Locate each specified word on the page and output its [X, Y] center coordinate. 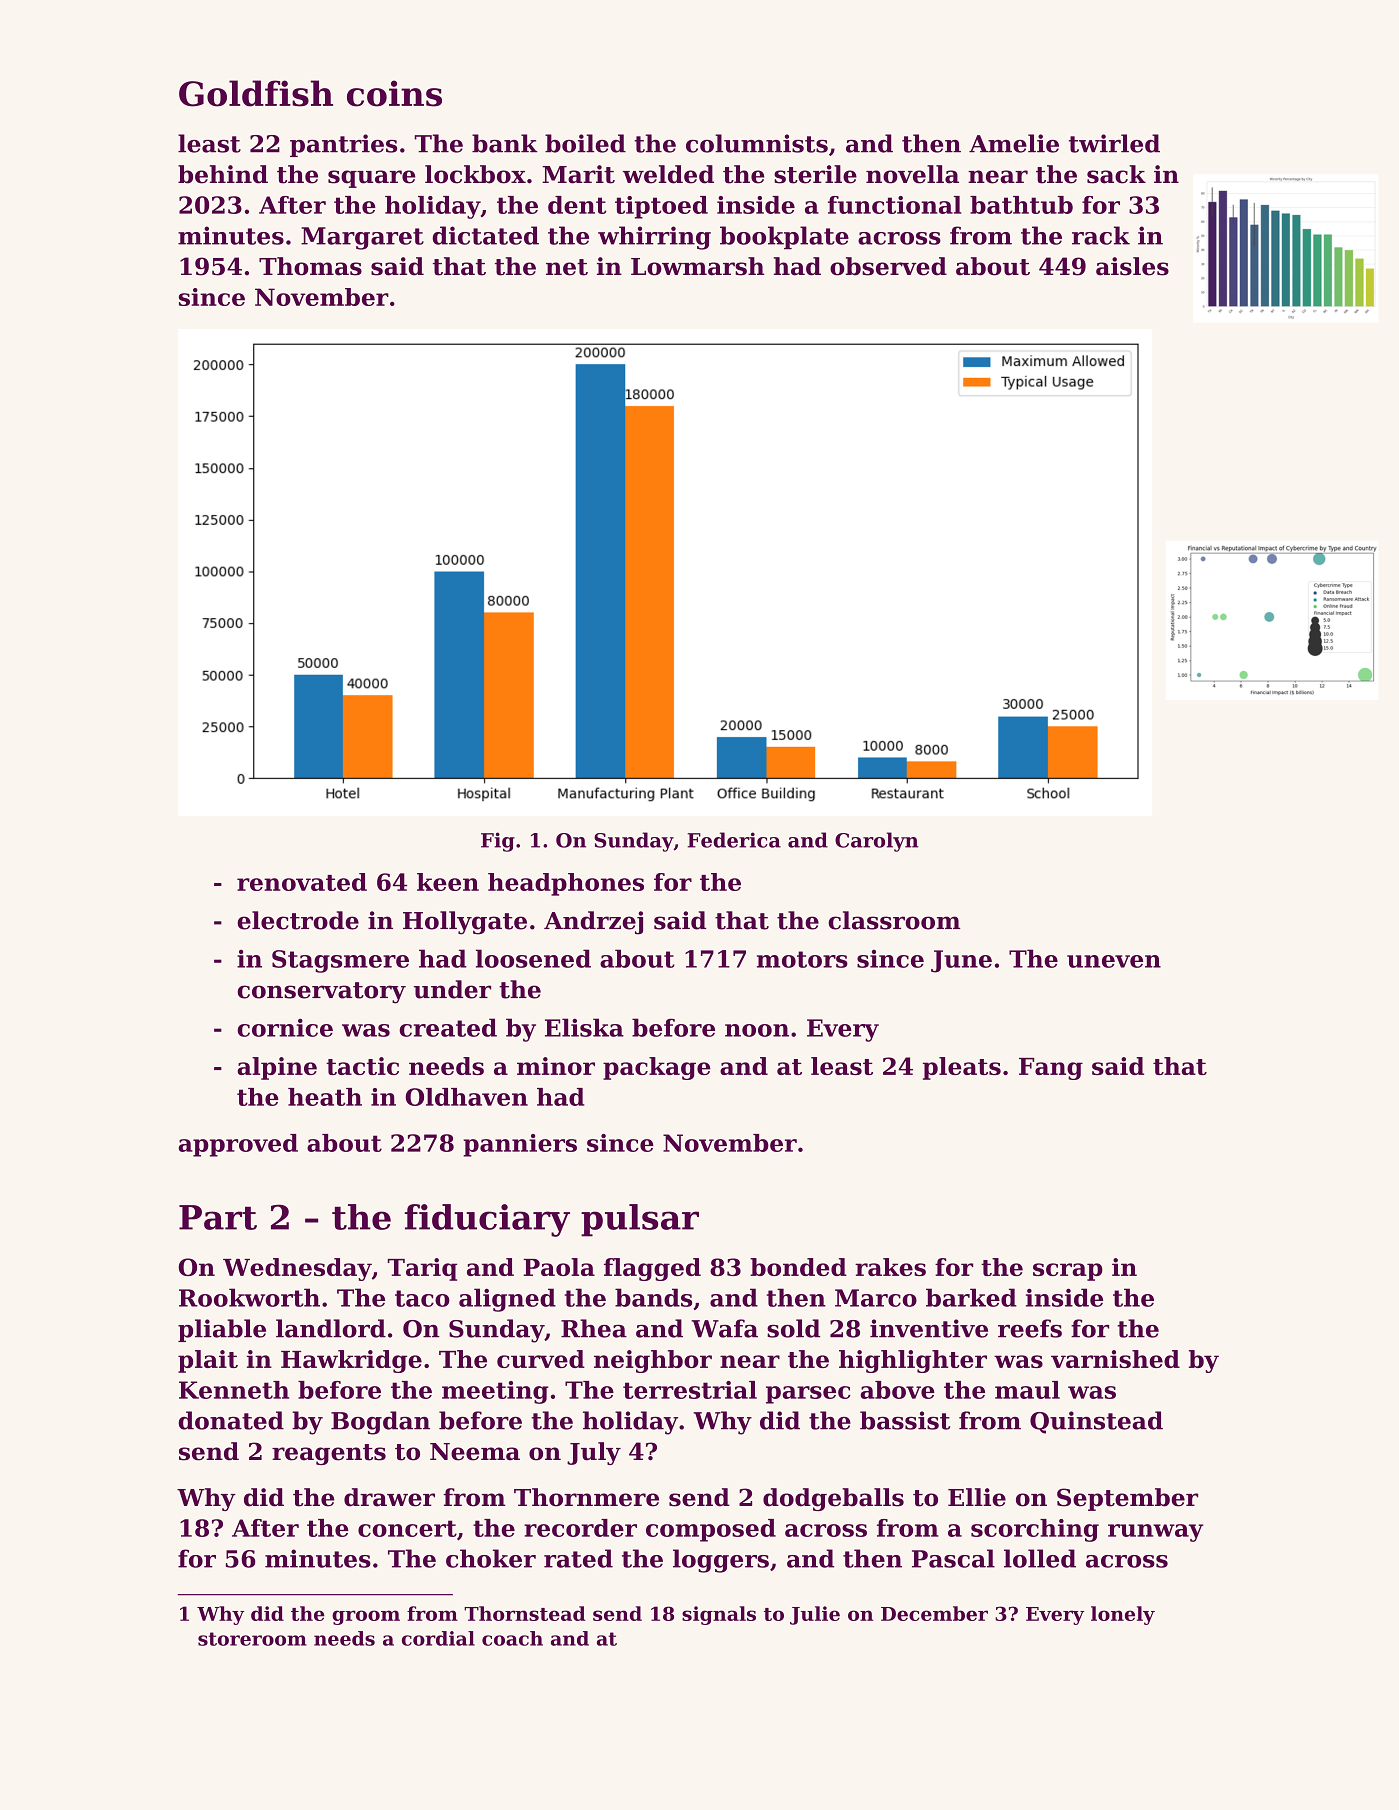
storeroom [252, 1639]
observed [888, 266]
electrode [298, 920]
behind [223, 174]
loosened [533, 958]
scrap [1068, 1272]
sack [1116, 174]
